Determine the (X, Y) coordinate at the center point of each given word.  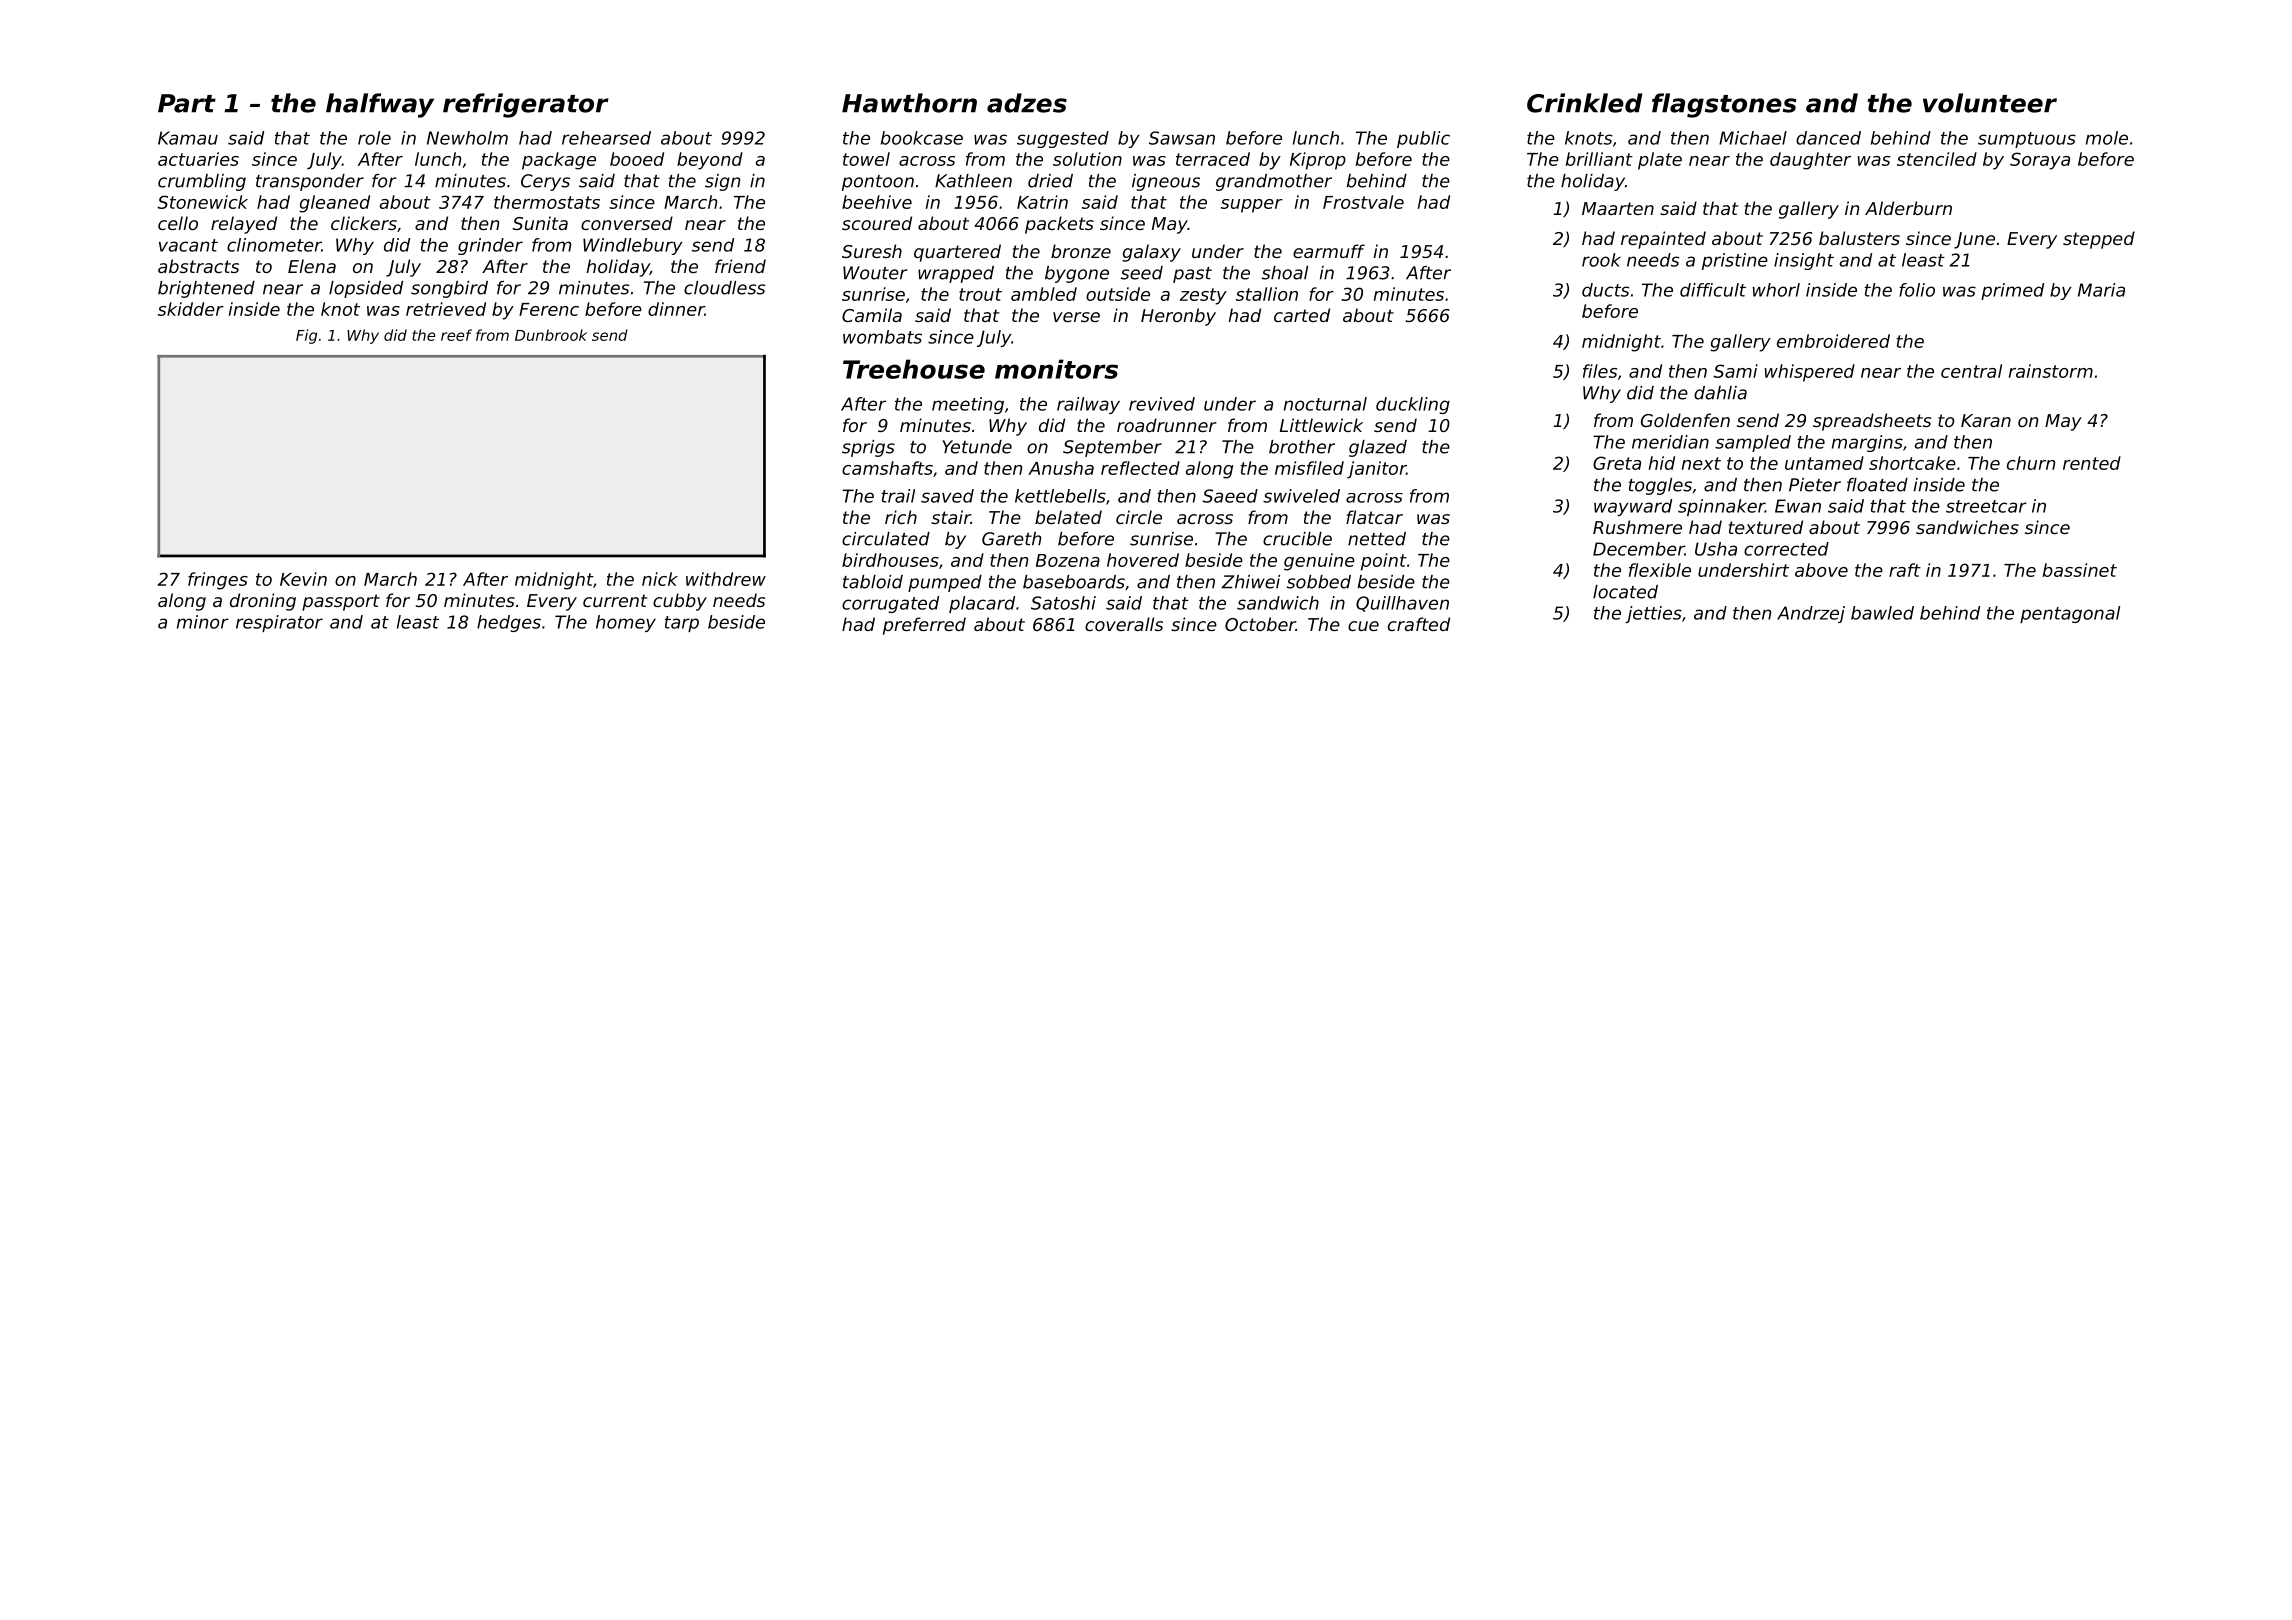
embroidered (1833, 341)
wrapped (956, 274)
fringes (218, 581)
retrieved (446, 309)
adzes (1027, 103)
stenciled (1937, 159)
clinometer (274, 245)
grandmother (1274, 182)
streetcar (1986, 506)
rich (901, 517)
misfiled (1309, 468)
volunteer (1990, 103)
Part (187, 103)
